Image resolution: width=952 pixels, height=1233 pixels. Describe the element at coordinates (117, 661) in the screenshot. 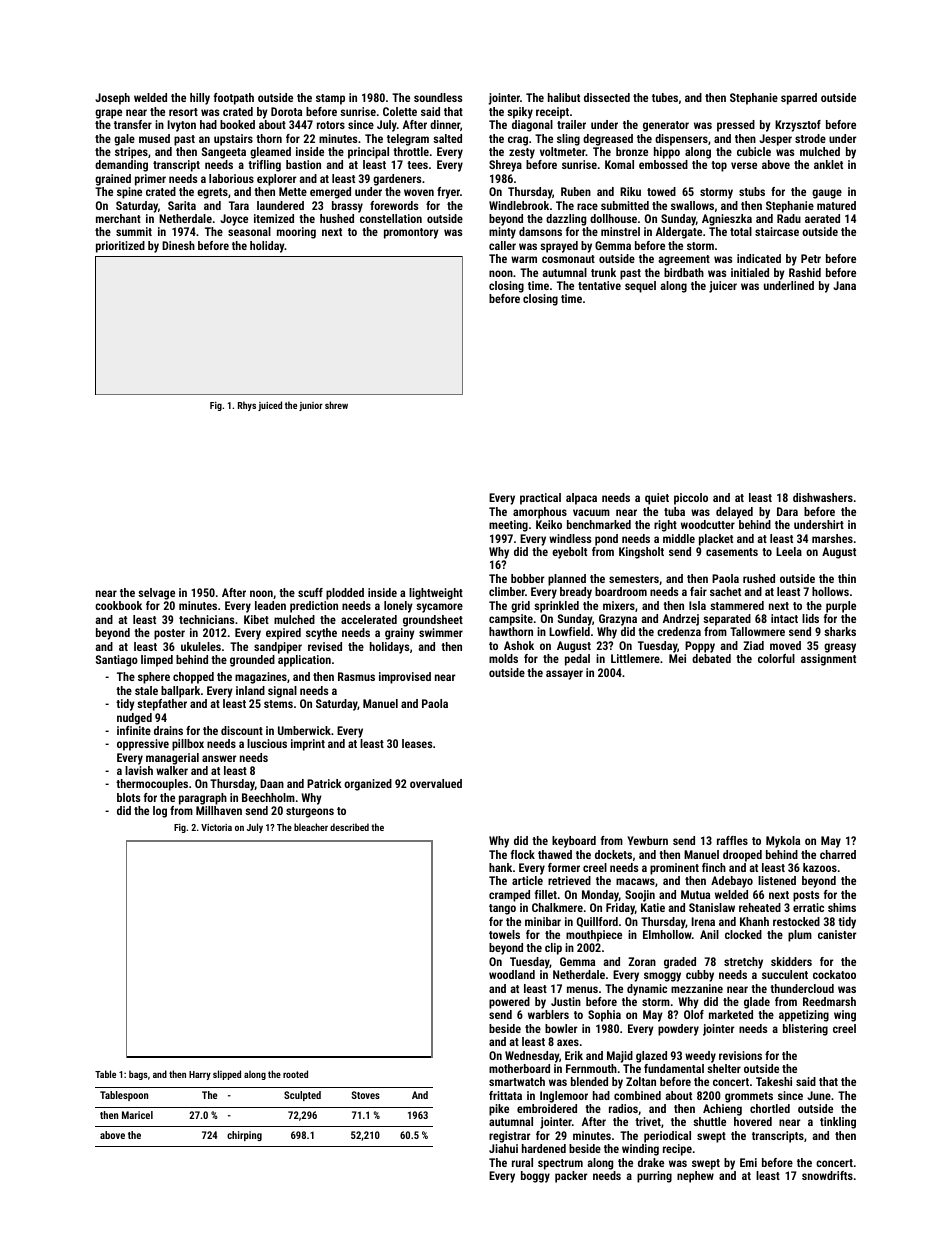

I see `Santiago` at that location.
